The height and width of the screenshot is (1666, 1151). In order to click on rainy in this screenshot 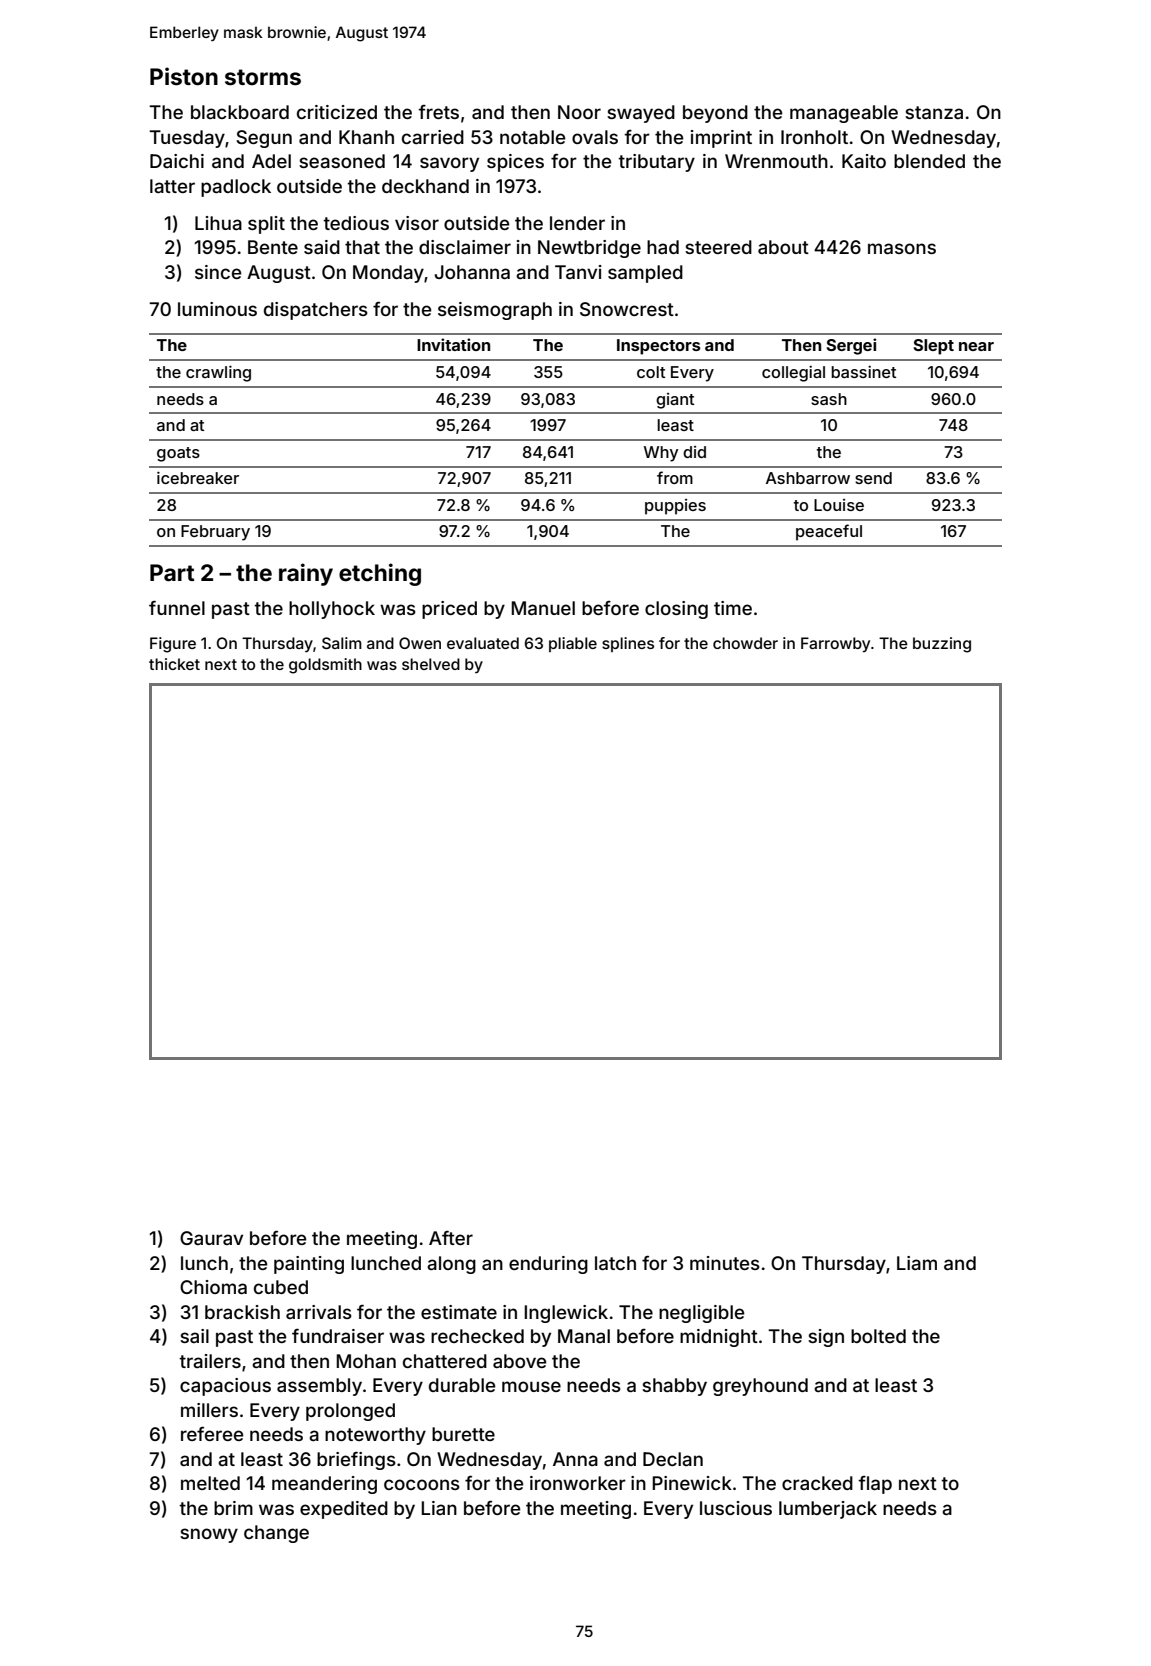, I will do `click(306, 574)`.
